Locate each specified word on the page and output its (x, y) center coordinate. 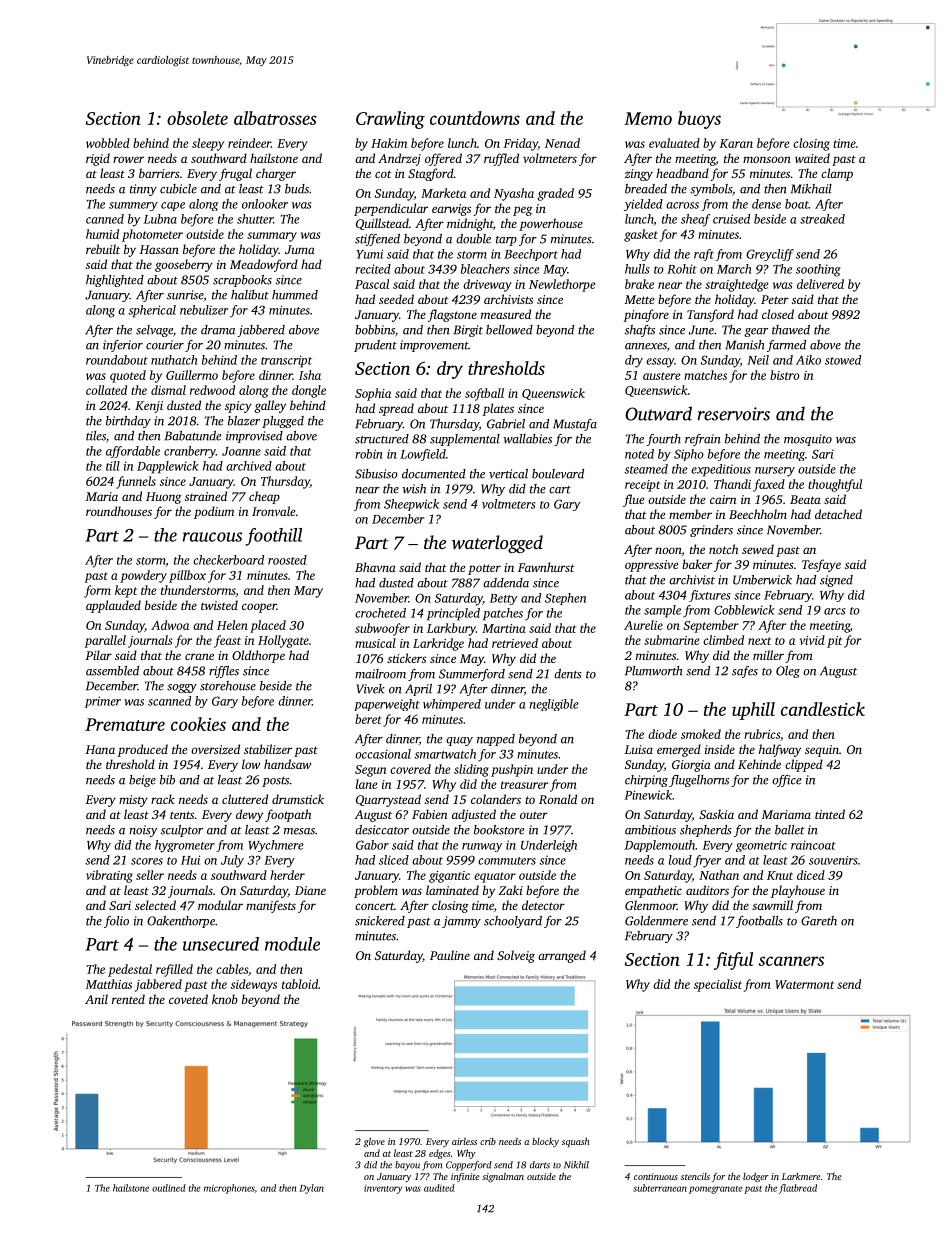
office (787, 781)
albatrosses (275, 118)
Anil (96, 999)
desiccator (382, 830)
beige (142, 781)
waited (812, 158)
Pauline (450, 955)
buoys (699, 120)
